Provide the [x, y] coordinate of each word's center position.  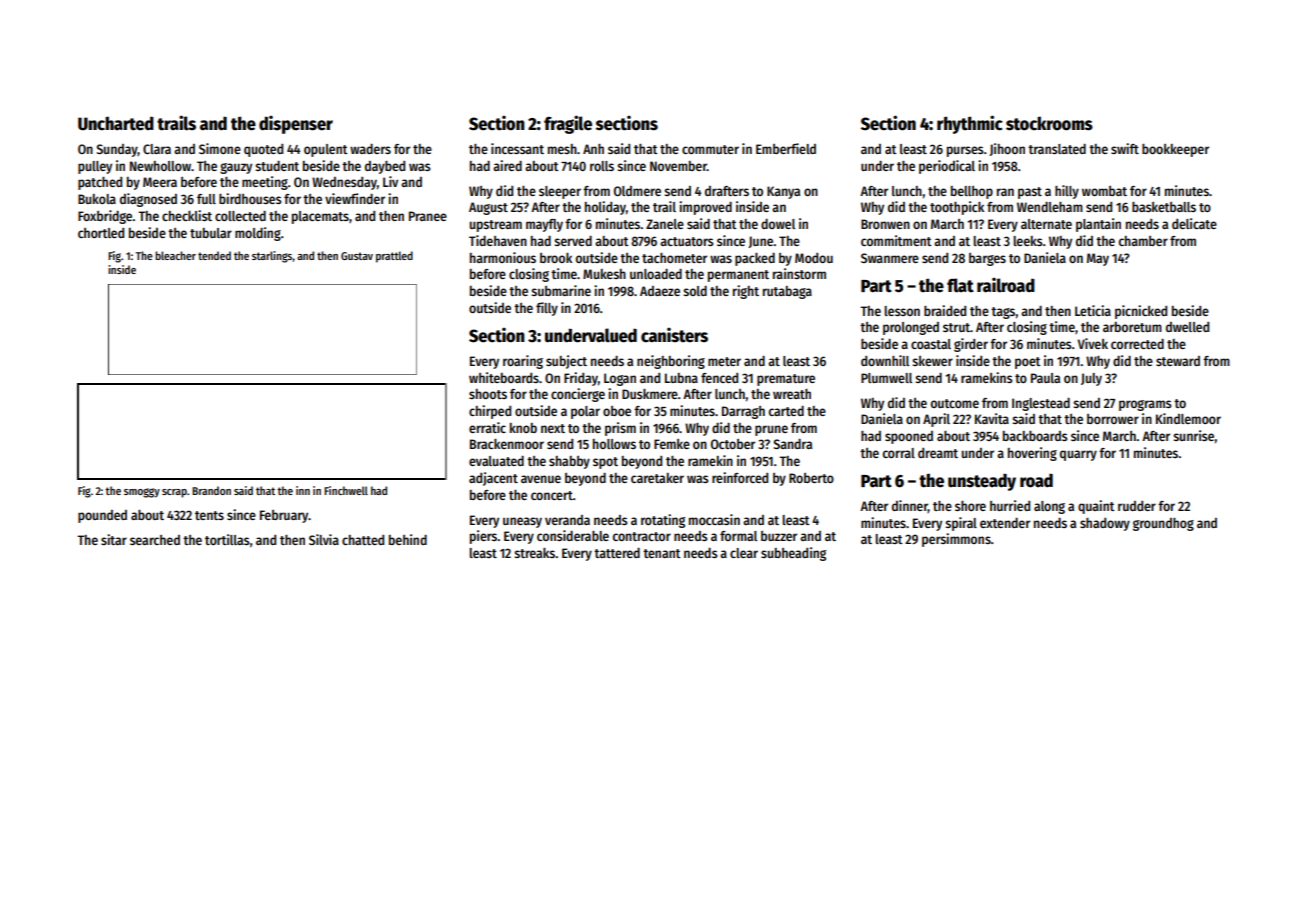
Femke [672, 444]
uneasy [522, 522]
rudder [1137, 506]
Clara [157, 149]
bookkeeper [1175, 150]
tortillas [227, 539]
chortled [101, 233]
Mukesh [604, 274]
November [678, 166]
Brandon [211, 490]
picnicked [1141, 312]
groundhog [1163, 524]
